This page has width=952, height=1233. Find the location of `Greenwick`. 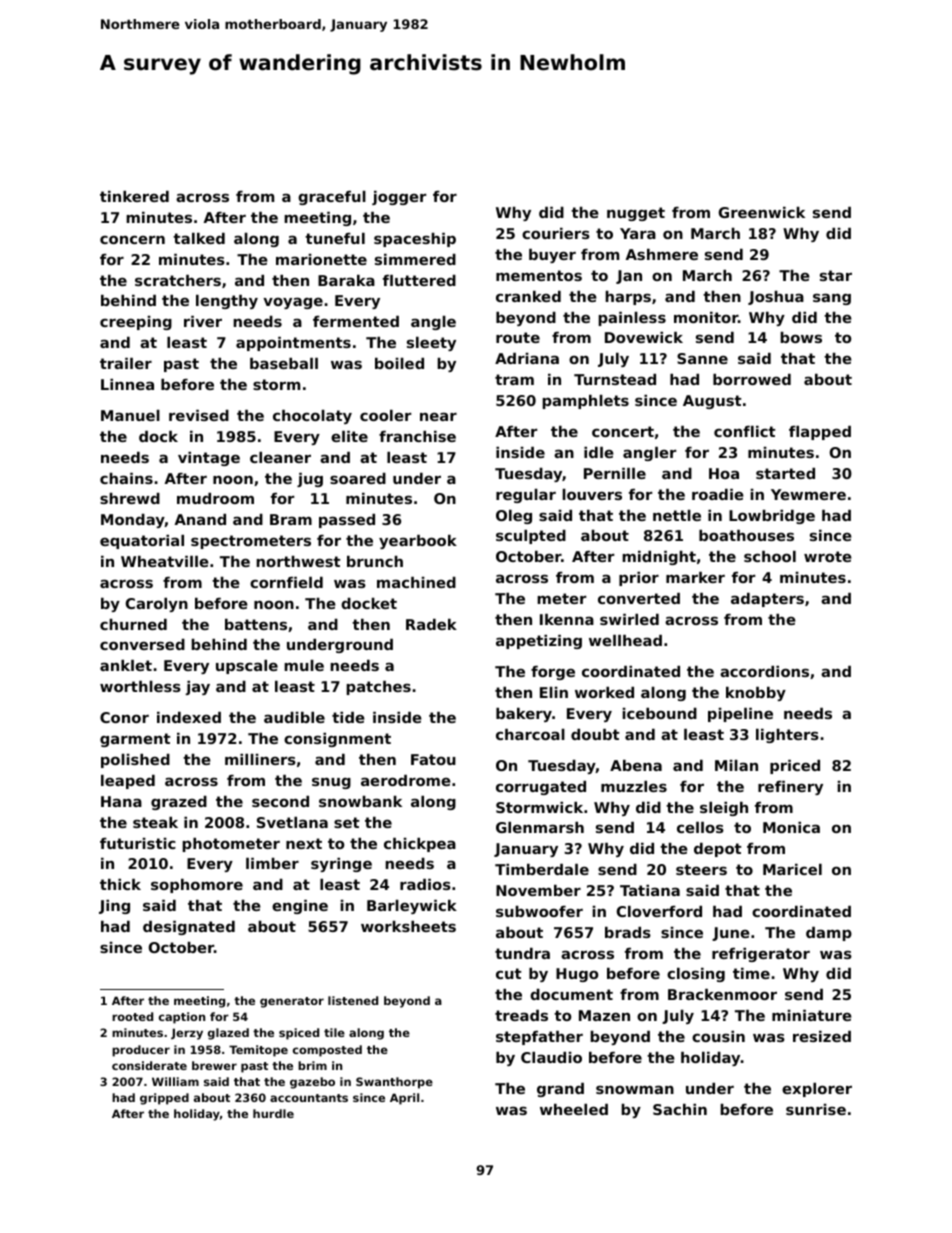

Greenwick is located at coordinates (762, 212).
